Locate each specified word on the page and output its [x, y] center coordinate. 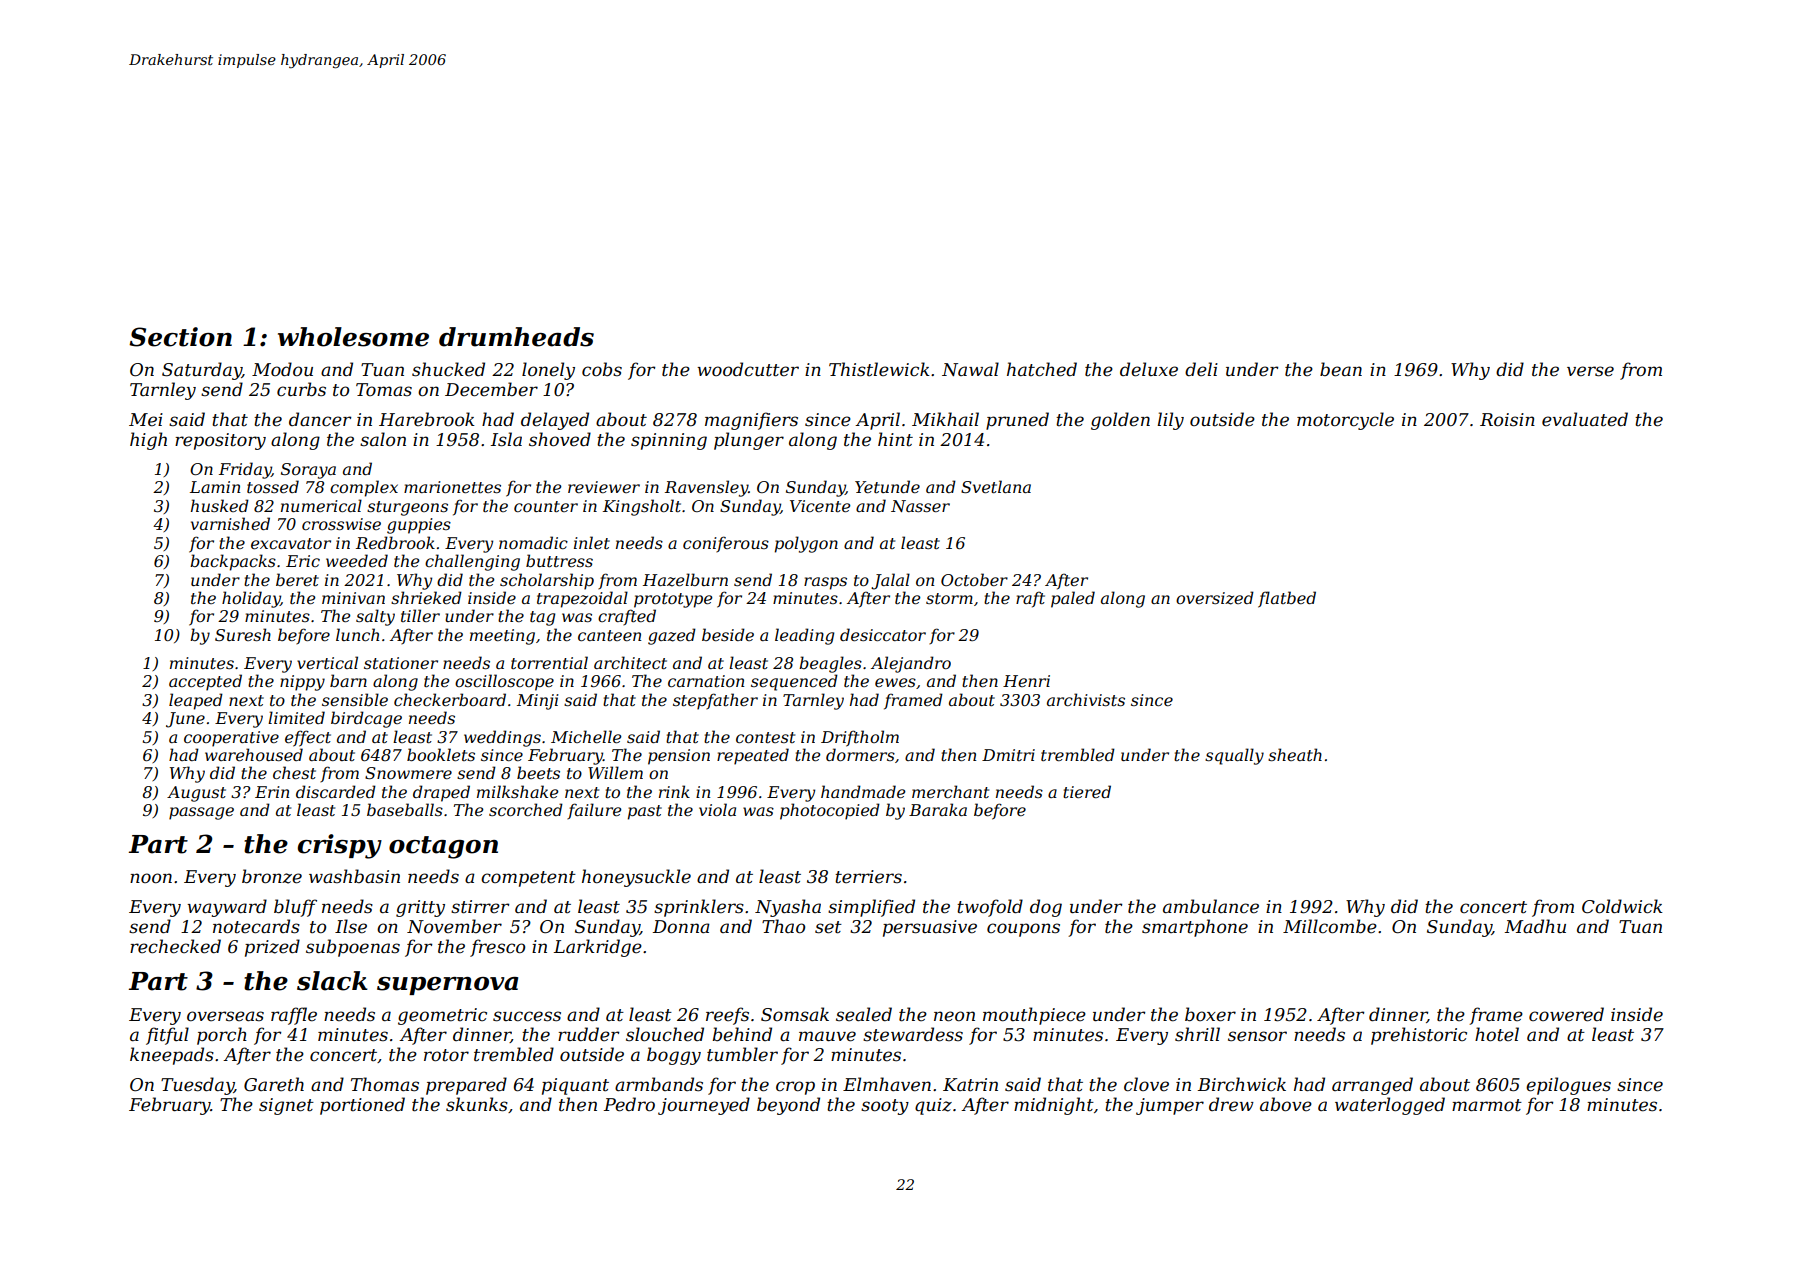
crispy [340, 846]
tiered [1087, 791]
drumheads [516, 337]
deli [1201, 369]
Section [180, 337]
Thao [783, 926]
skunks [477, 1104]
